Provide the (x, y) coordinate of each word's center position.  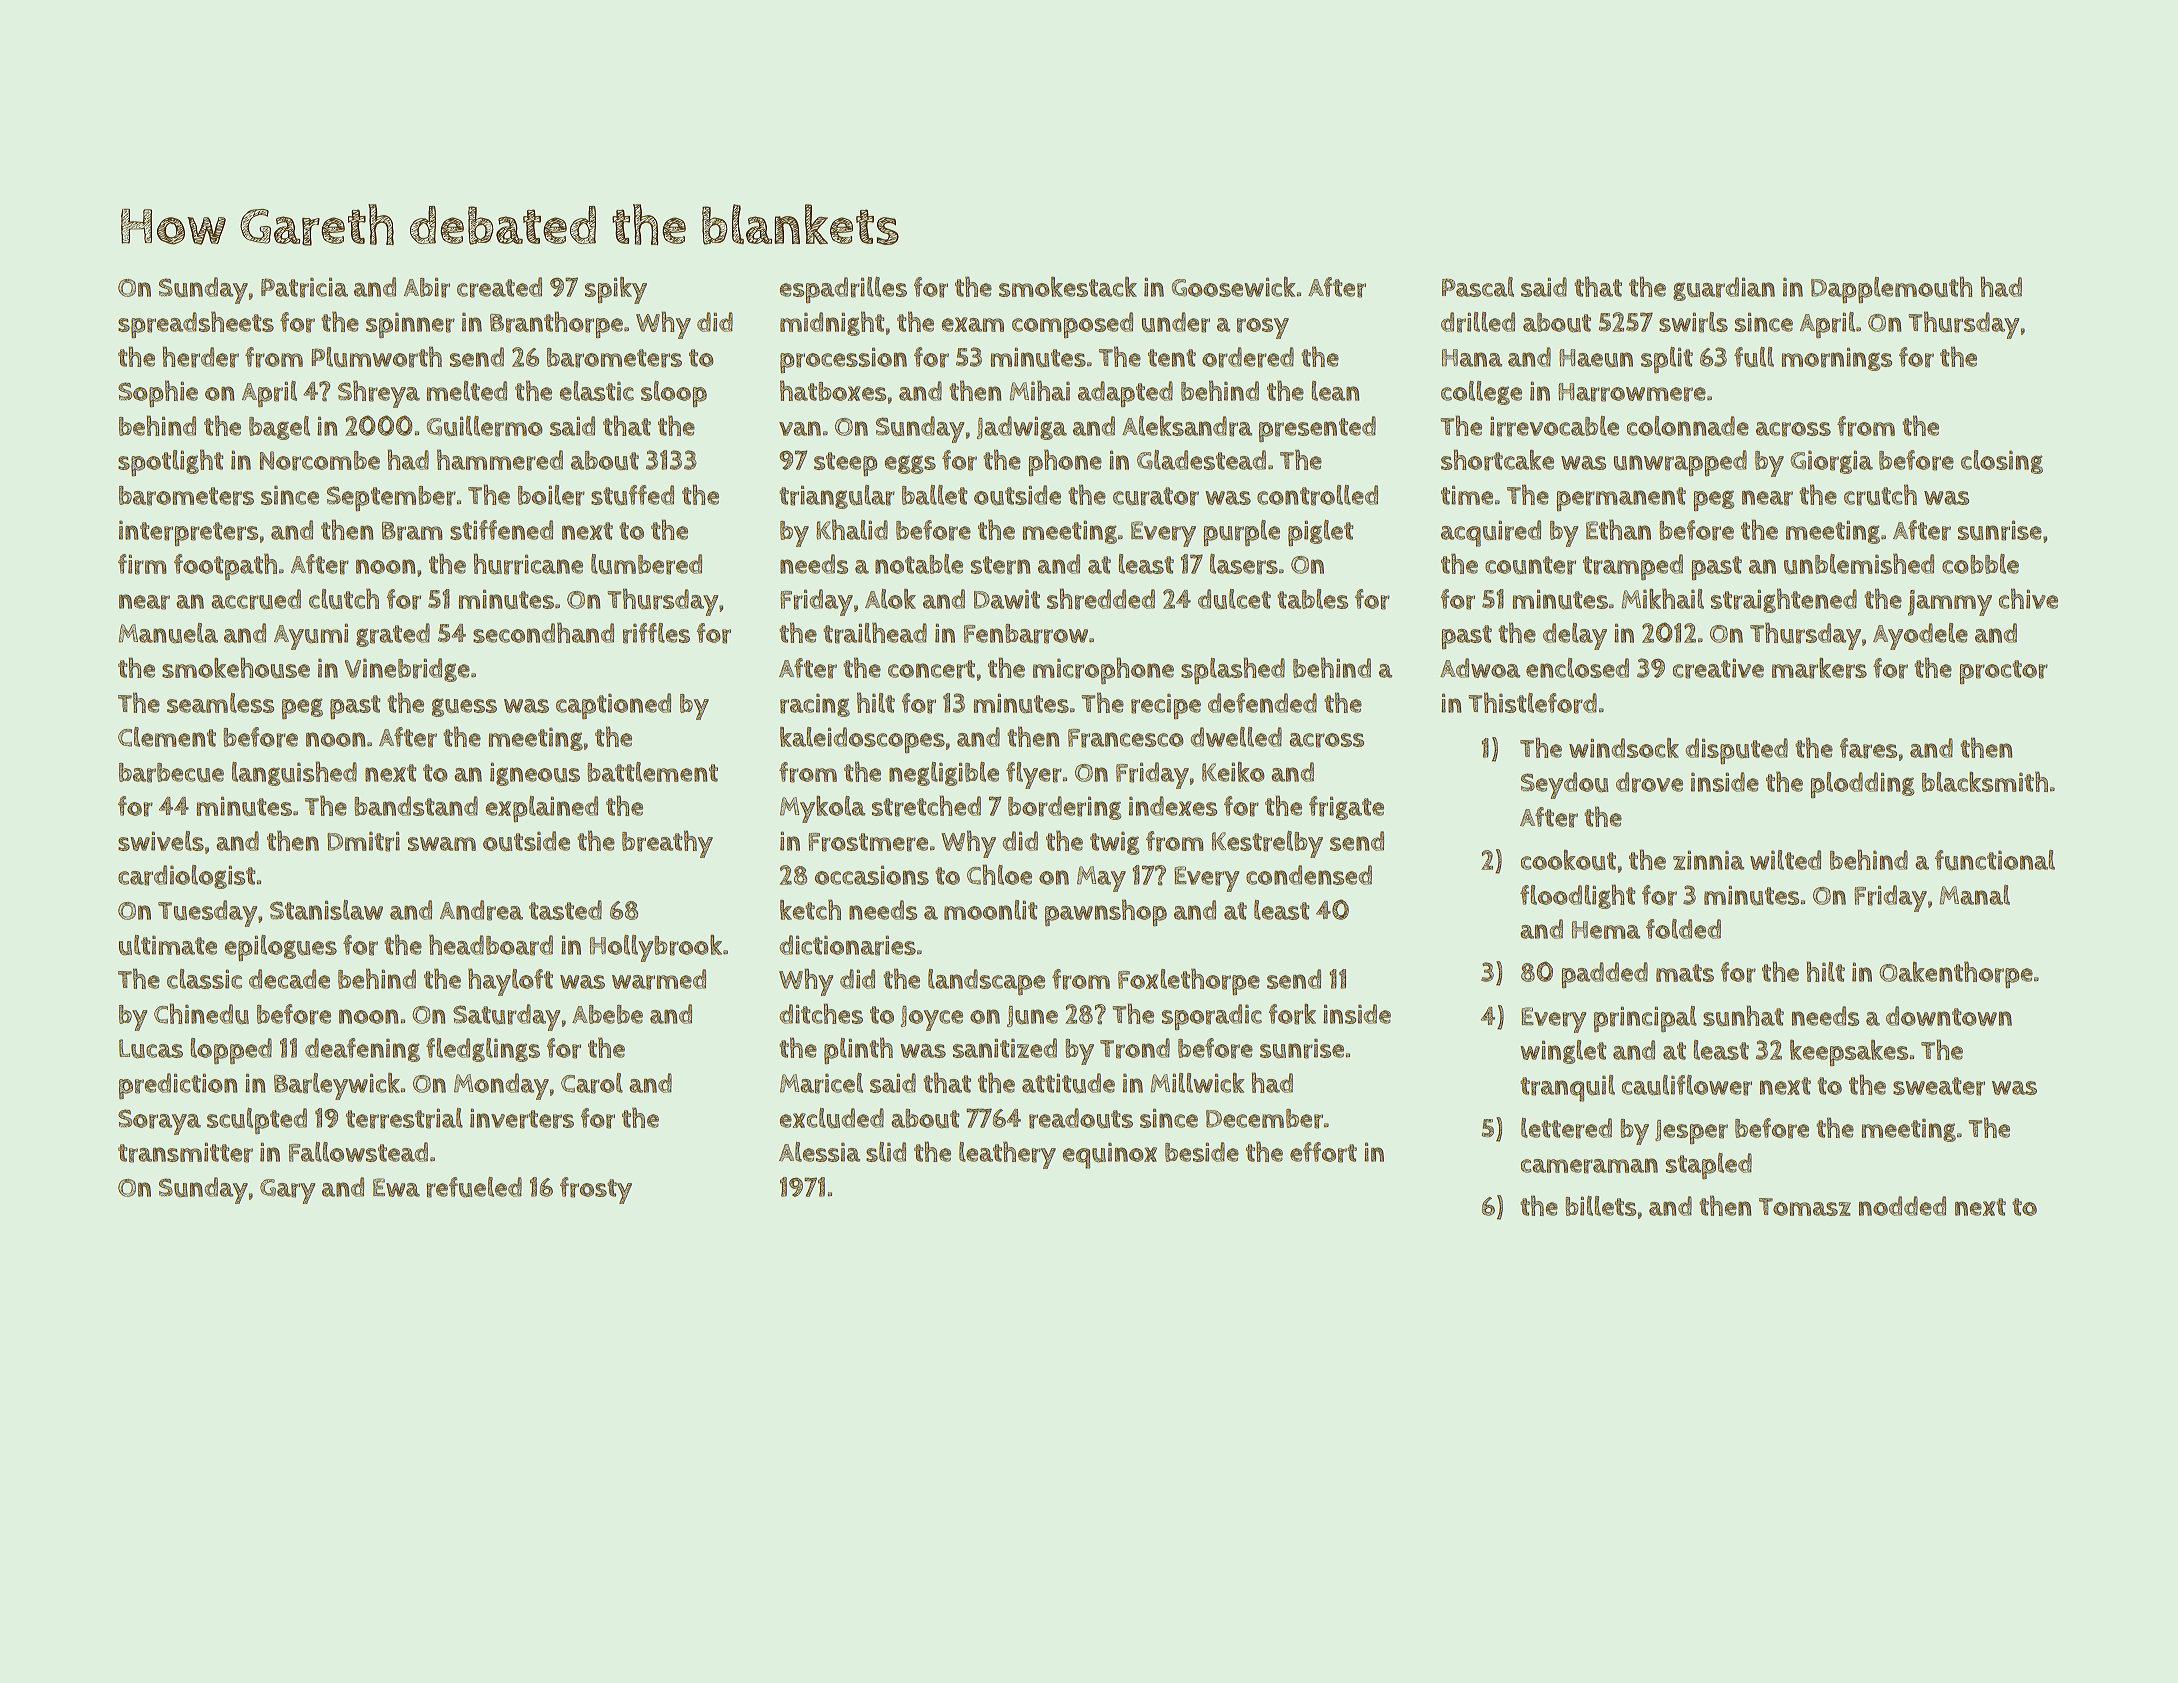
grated (393, 635)
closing (2002, 462)
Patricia (304, 287)
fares (1868, 748)
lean (1335, 391)
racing (815, 705)
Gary (287, 1191)
